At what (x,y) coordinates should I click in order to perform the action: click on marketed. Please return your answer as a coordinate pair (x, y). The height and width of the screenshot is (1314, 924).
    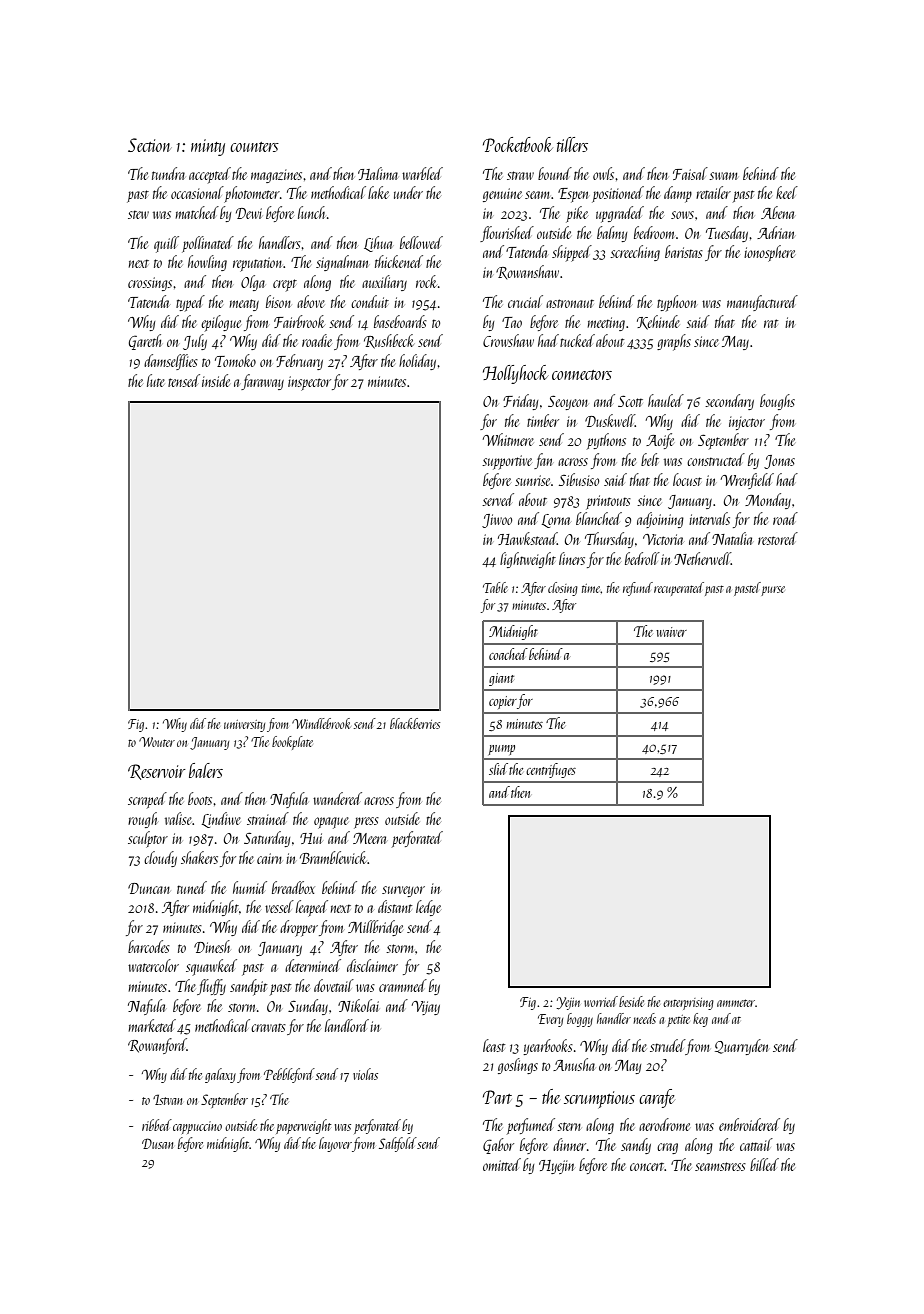
    Looking at the image, I should click on (152, 1025).
